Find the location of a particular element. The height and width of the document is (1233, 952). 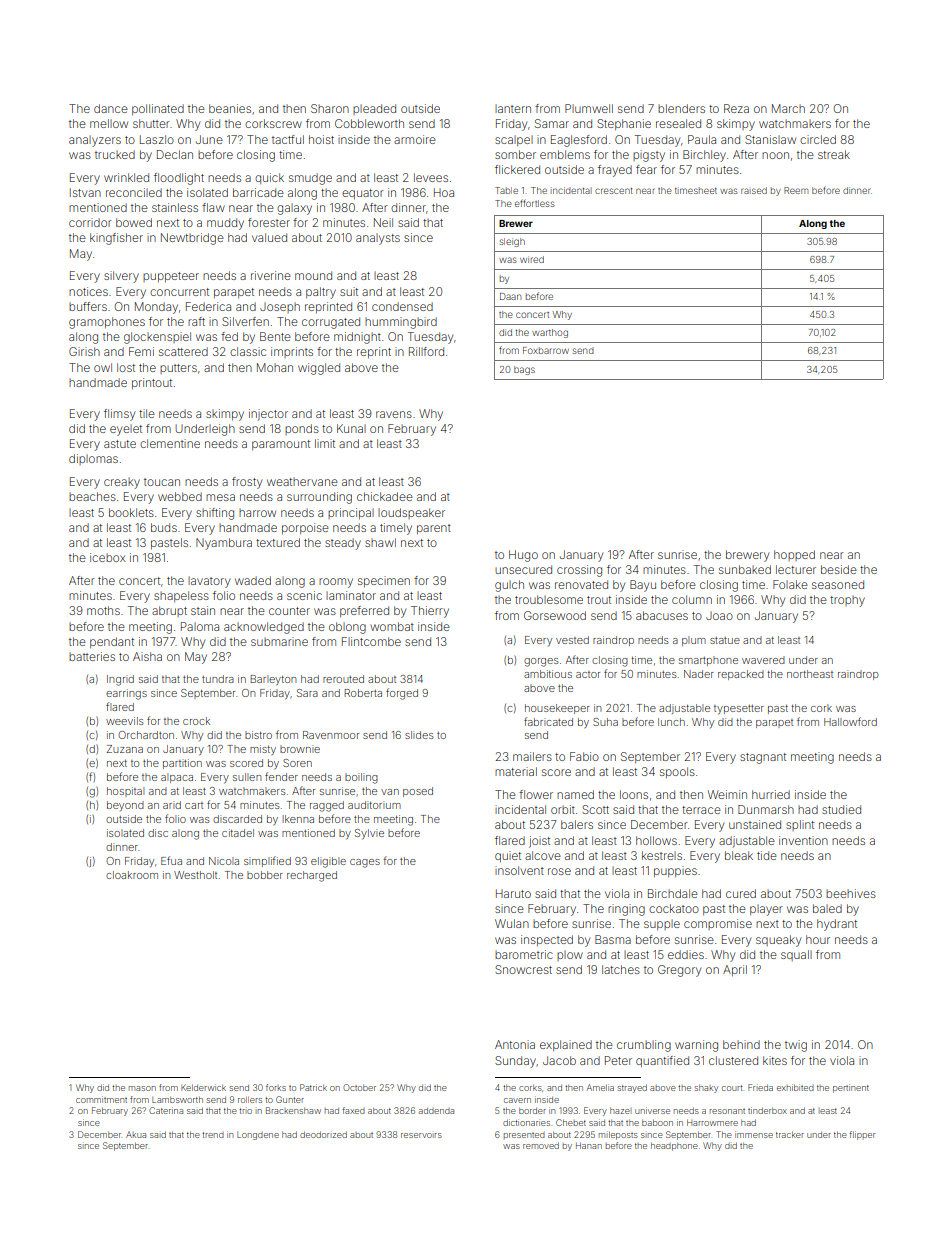

mason is located at coordinates (142, 1088).
